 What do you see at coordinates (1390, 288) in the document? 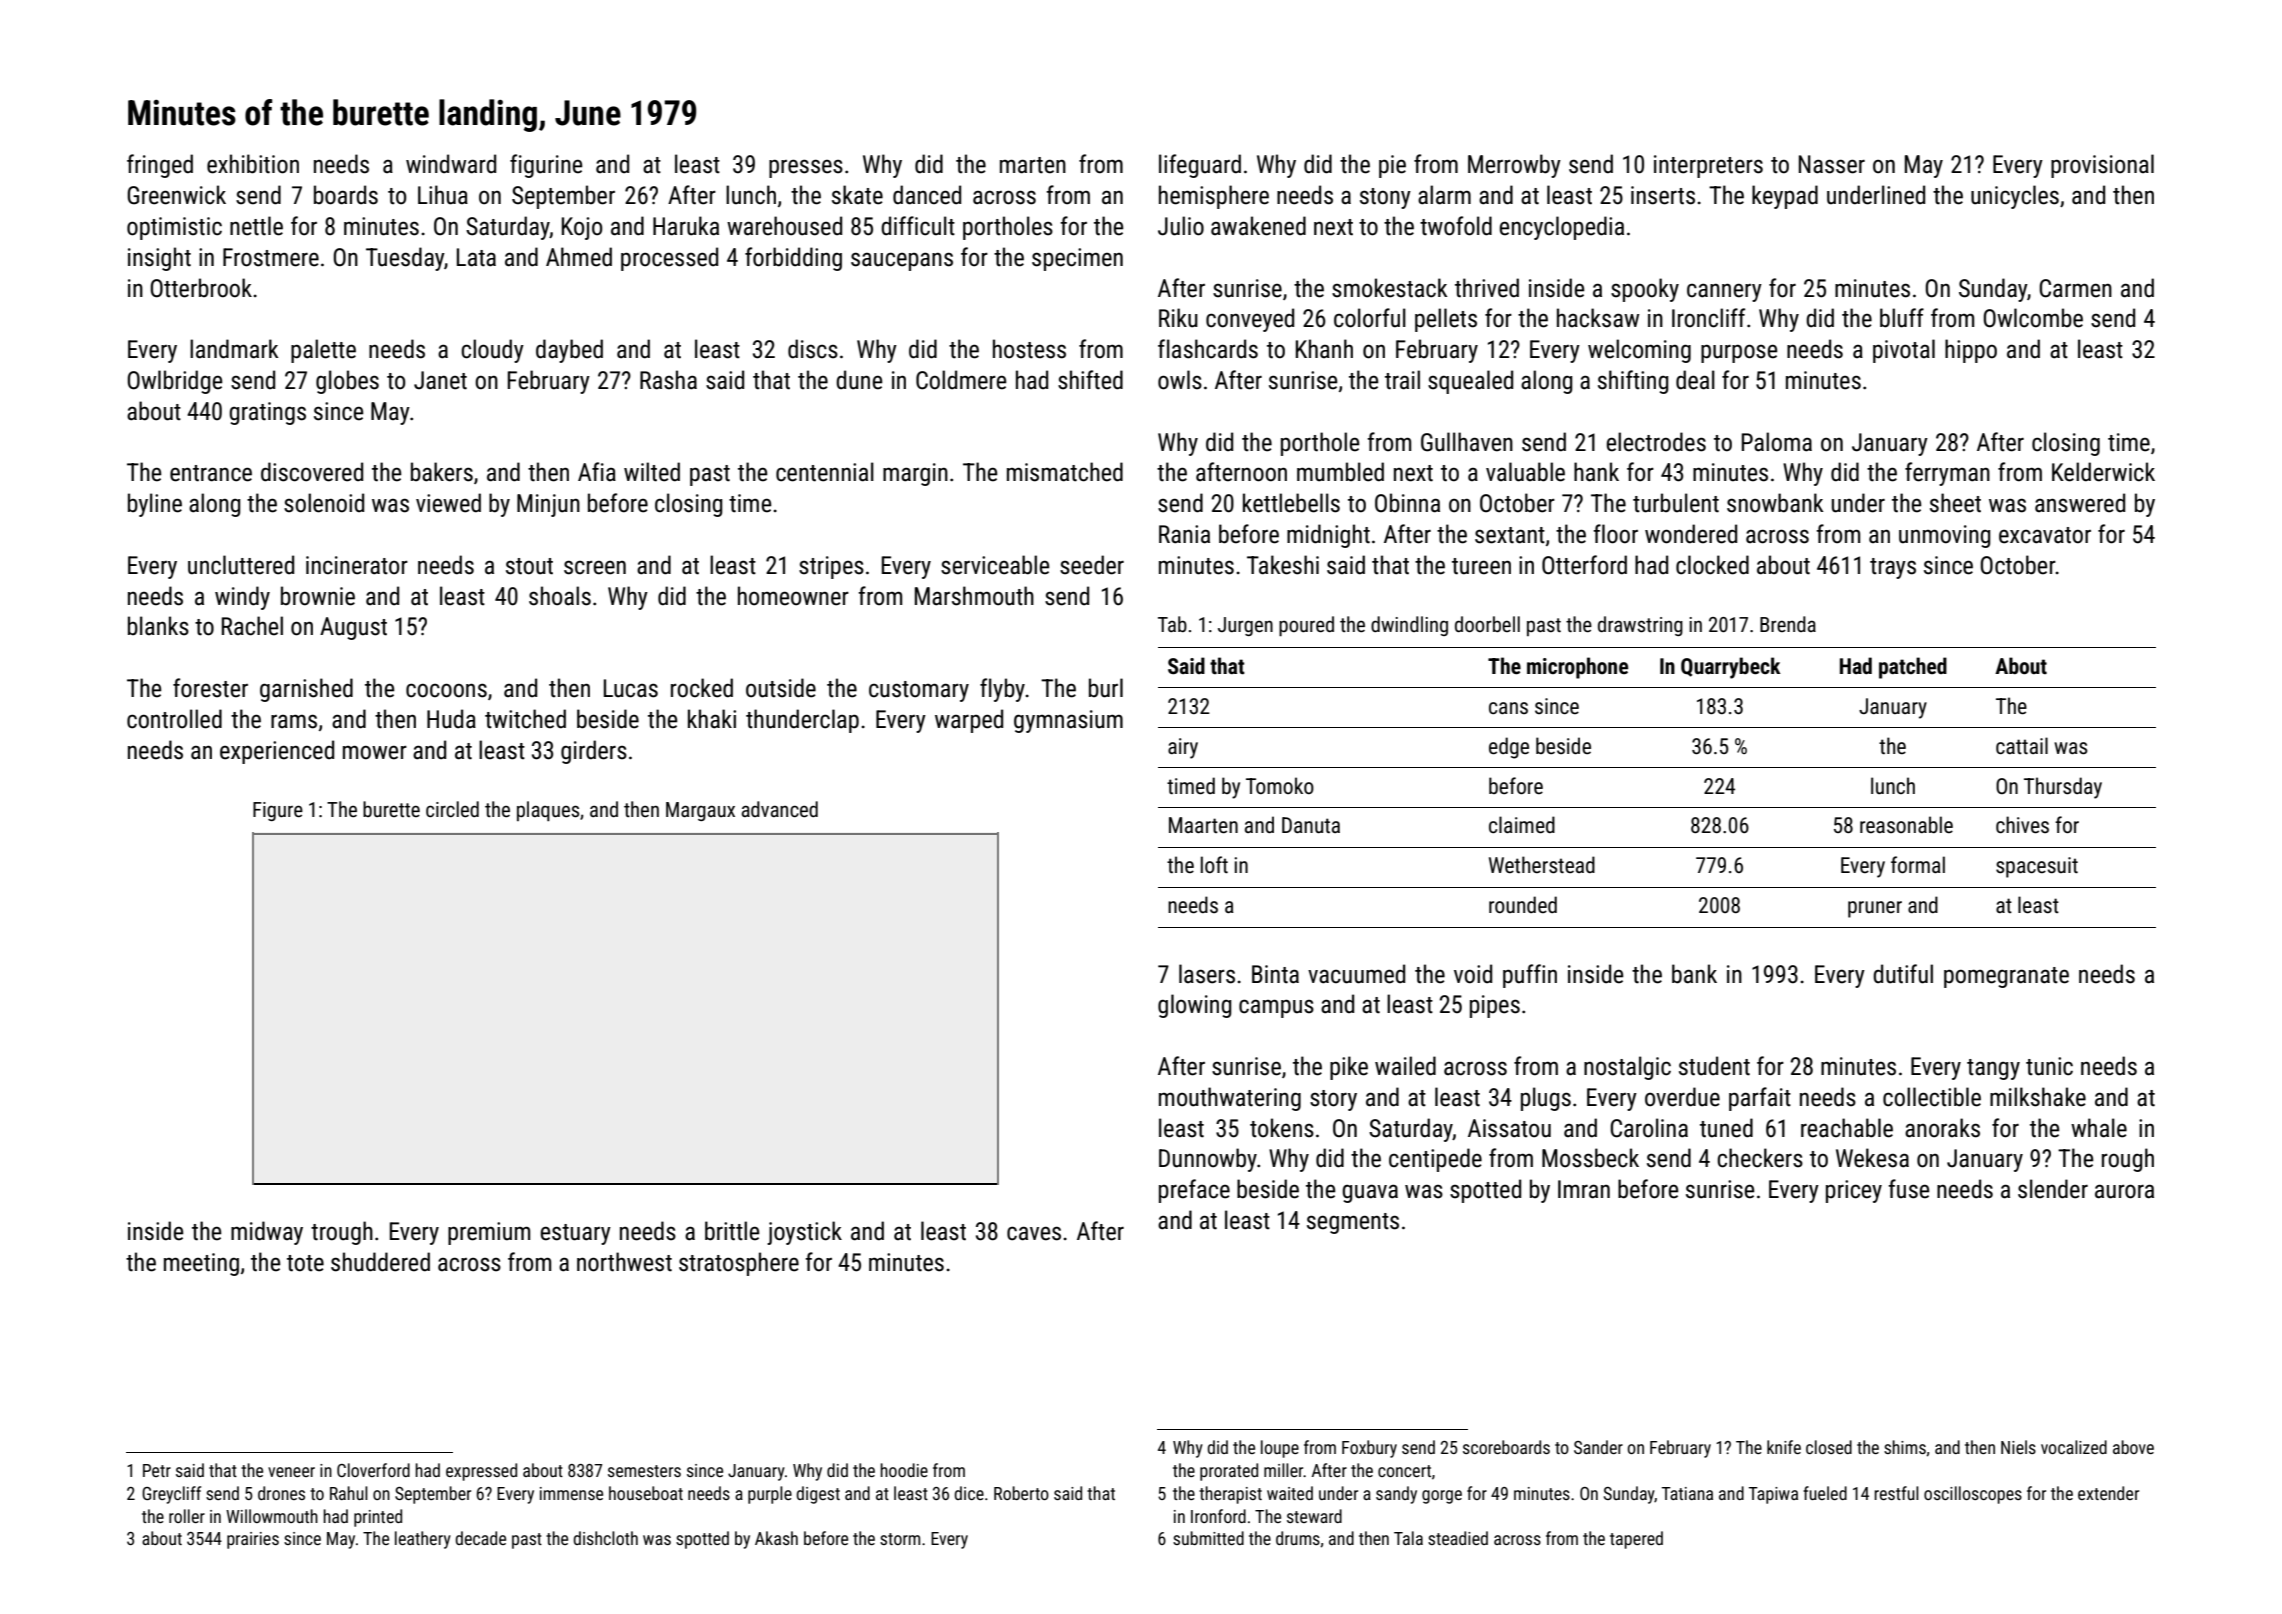
I see `smokestack` at bounding box center [1390, 288].
